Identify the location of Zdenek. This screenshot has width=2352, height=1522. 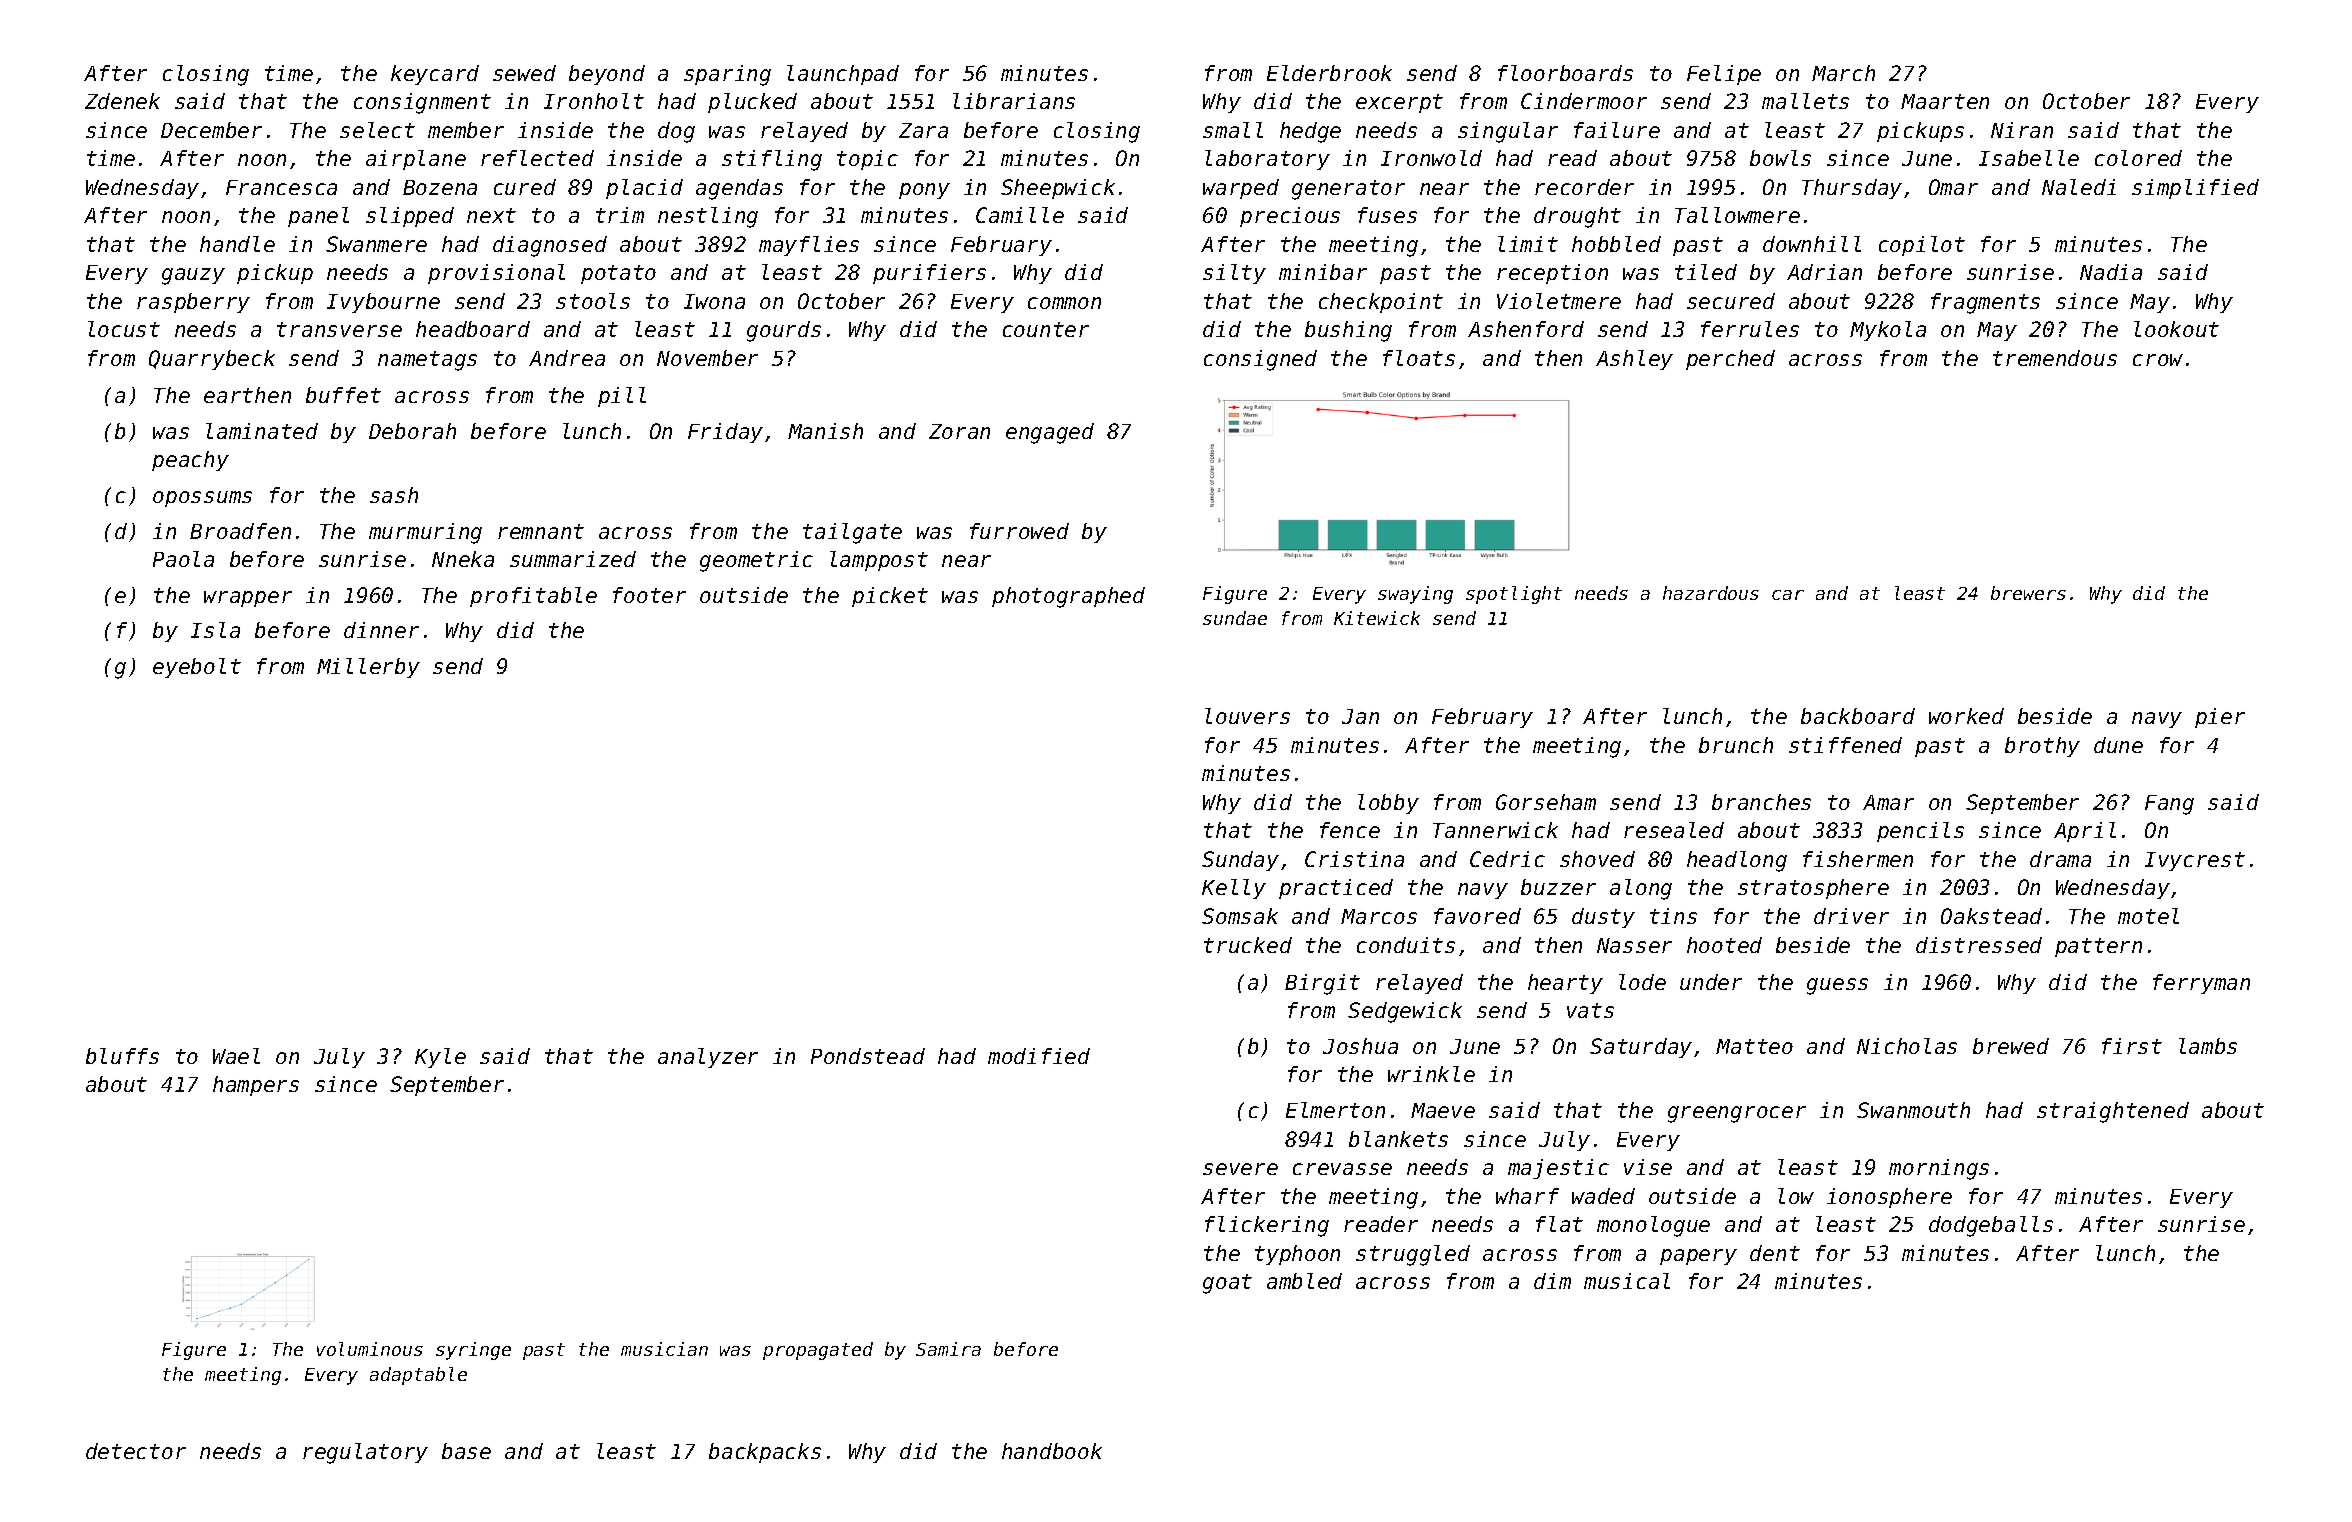
(122, 101).
